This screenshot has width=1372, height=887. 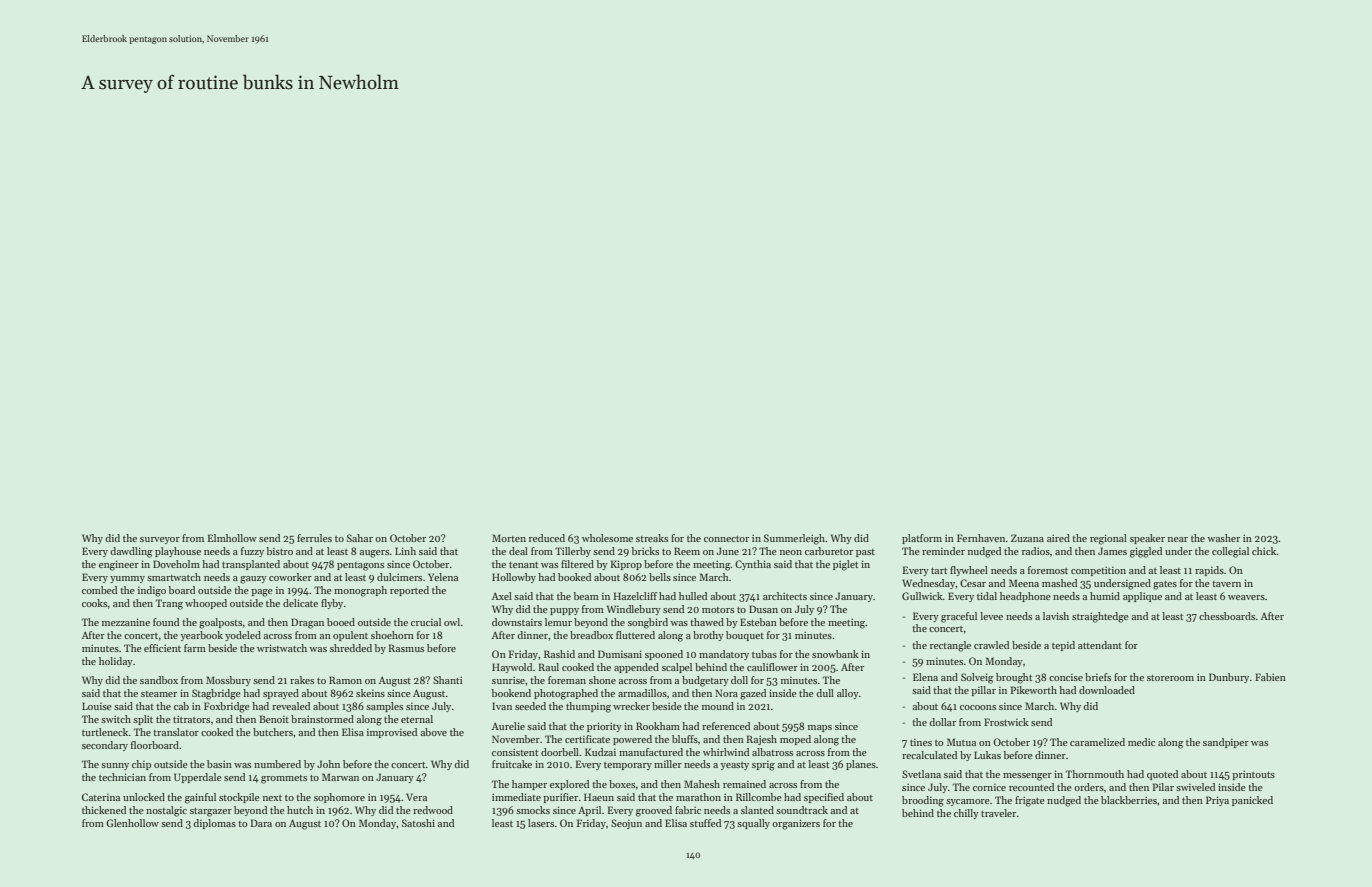 What do you see at coordinates (1229, 678) in the screenshot?
I see `Dunbury` at bounding box center [1229, 678].
